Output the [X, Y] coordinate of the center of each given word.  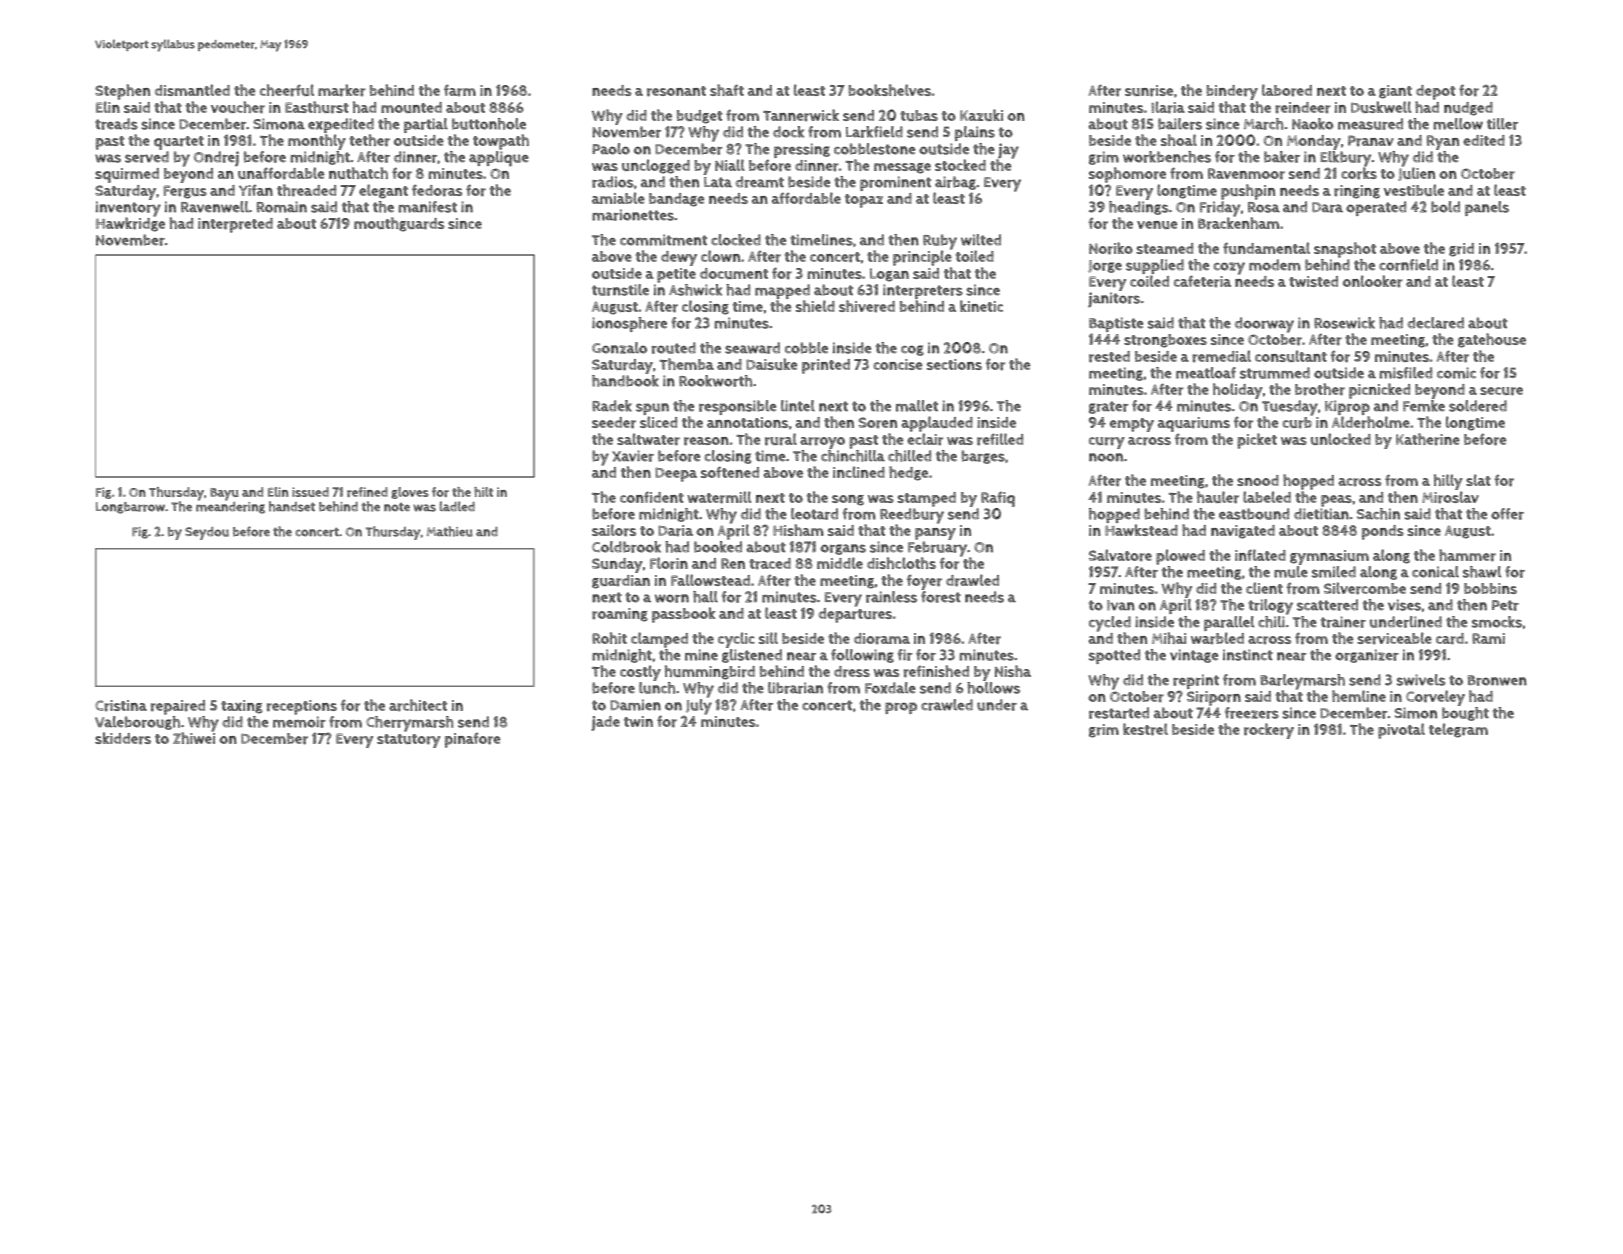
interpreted [235, 225]
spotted [1114, 656]
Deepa [676, 474]
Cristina [121, 706]
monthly [317, 142]
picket [1257, 441]
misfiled [1405, 373]
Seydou [207, 533]
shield [815, 306]
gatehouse [1492, 340]
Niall [730, 165]
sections [954, 364]
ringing [1357, 192]
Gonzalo [619, 348]
